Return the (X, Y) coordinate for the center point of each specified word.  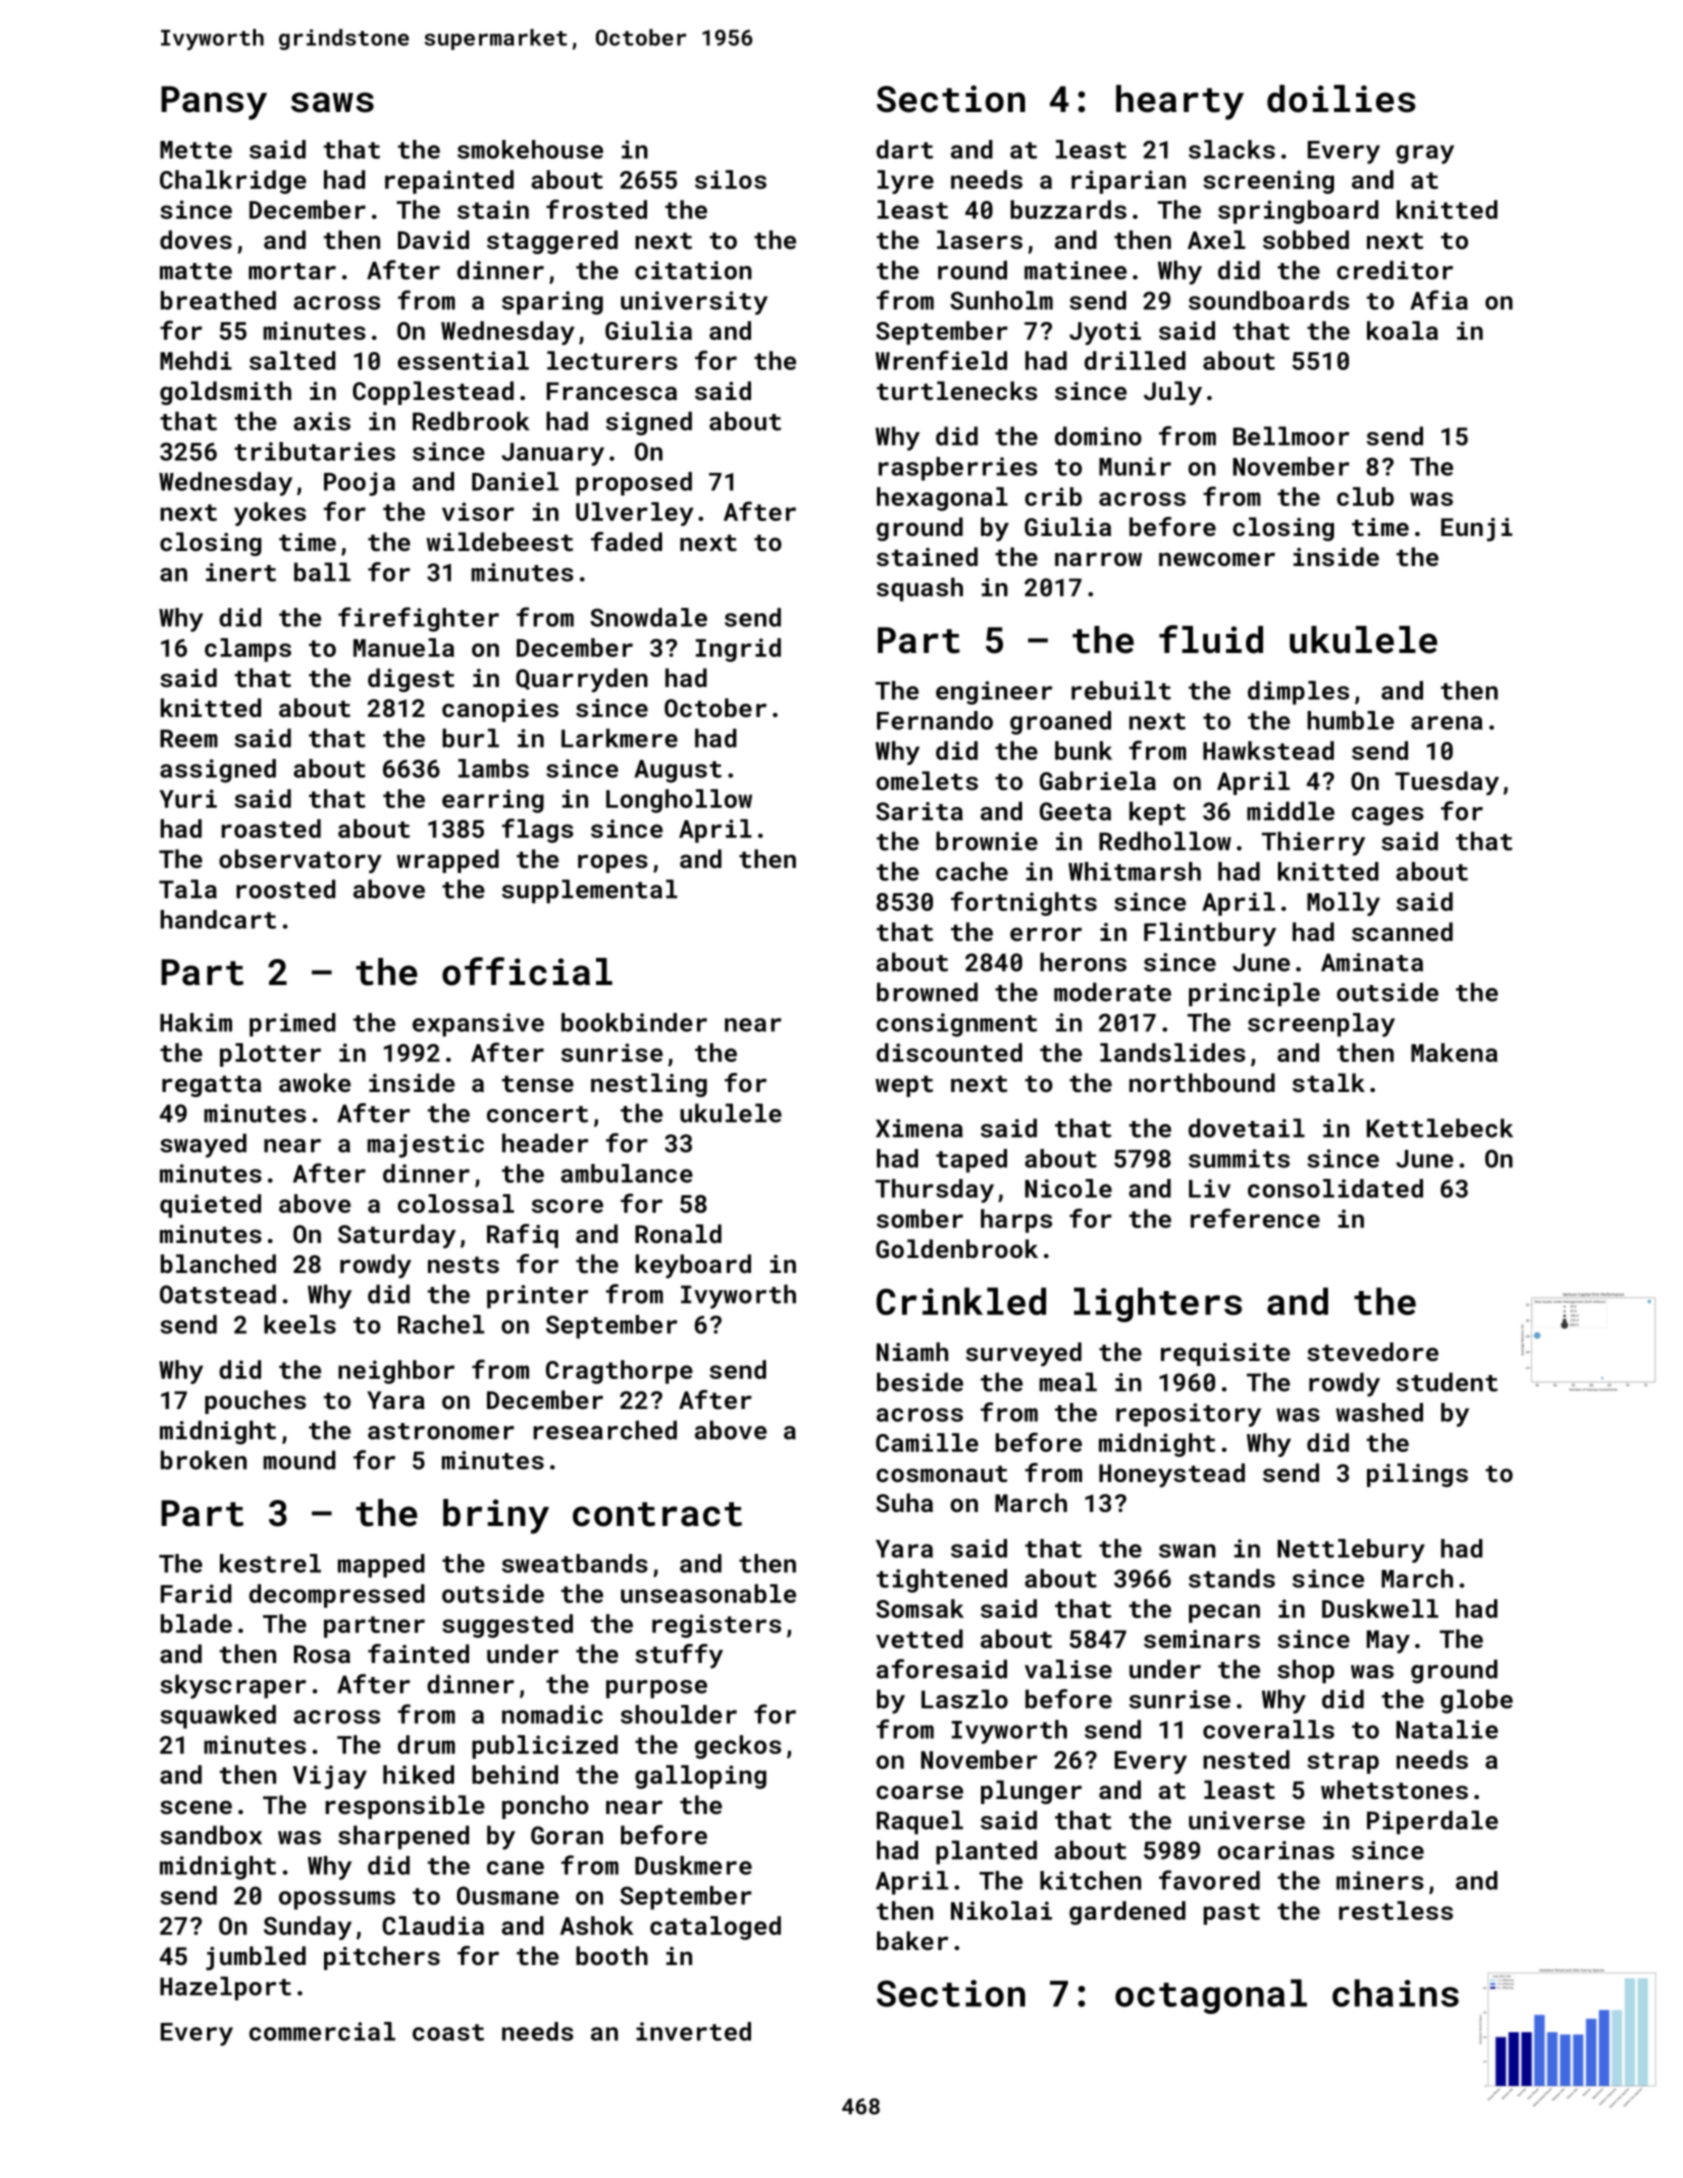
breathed (218, 300)
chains (1395, 1993)
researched (605, 1430)
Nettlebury (1351, 1551)
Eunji (1476, 530)
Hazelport (225, 1988)
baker (912, 1940)
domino (1098, 436)
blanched (218, 1263)
